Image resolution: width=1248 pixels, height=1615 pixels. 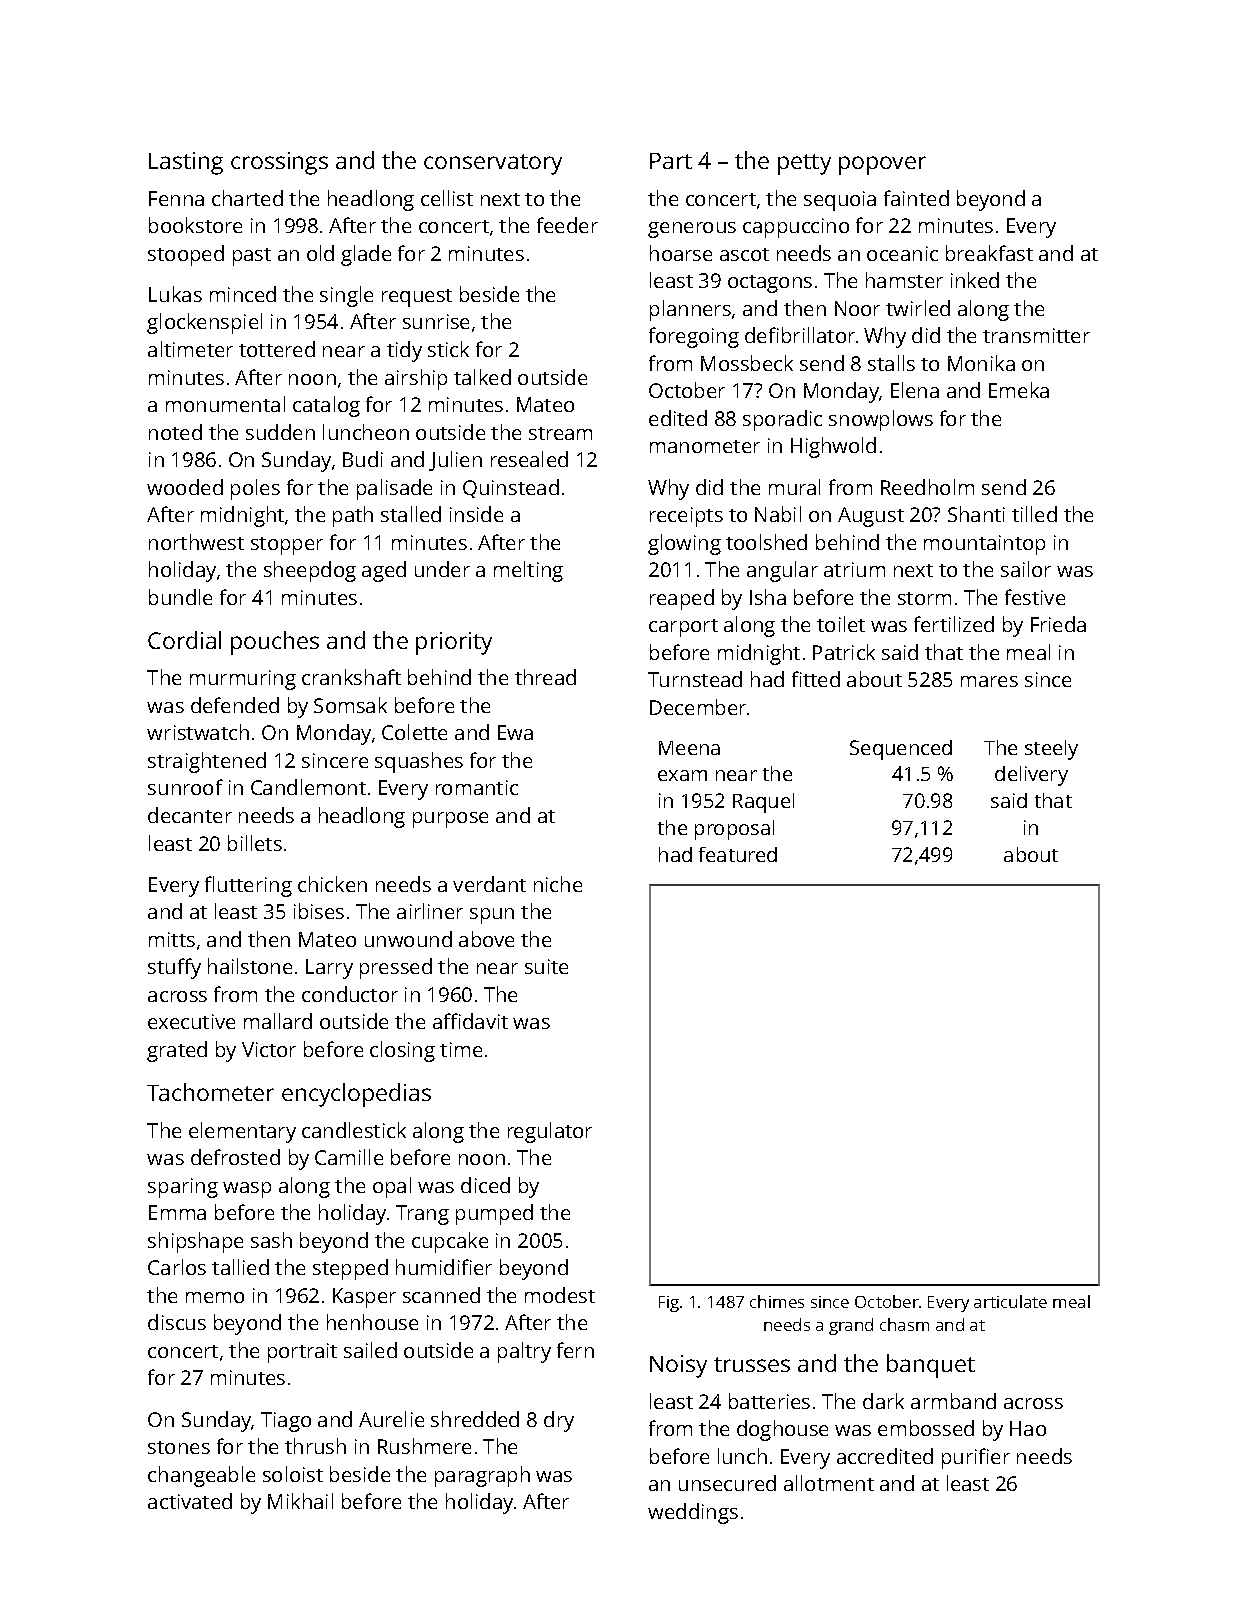 What do you see at coordinates (1019, 390) in the page?
I see `Emeka` at bounding box center [1019, 390].
